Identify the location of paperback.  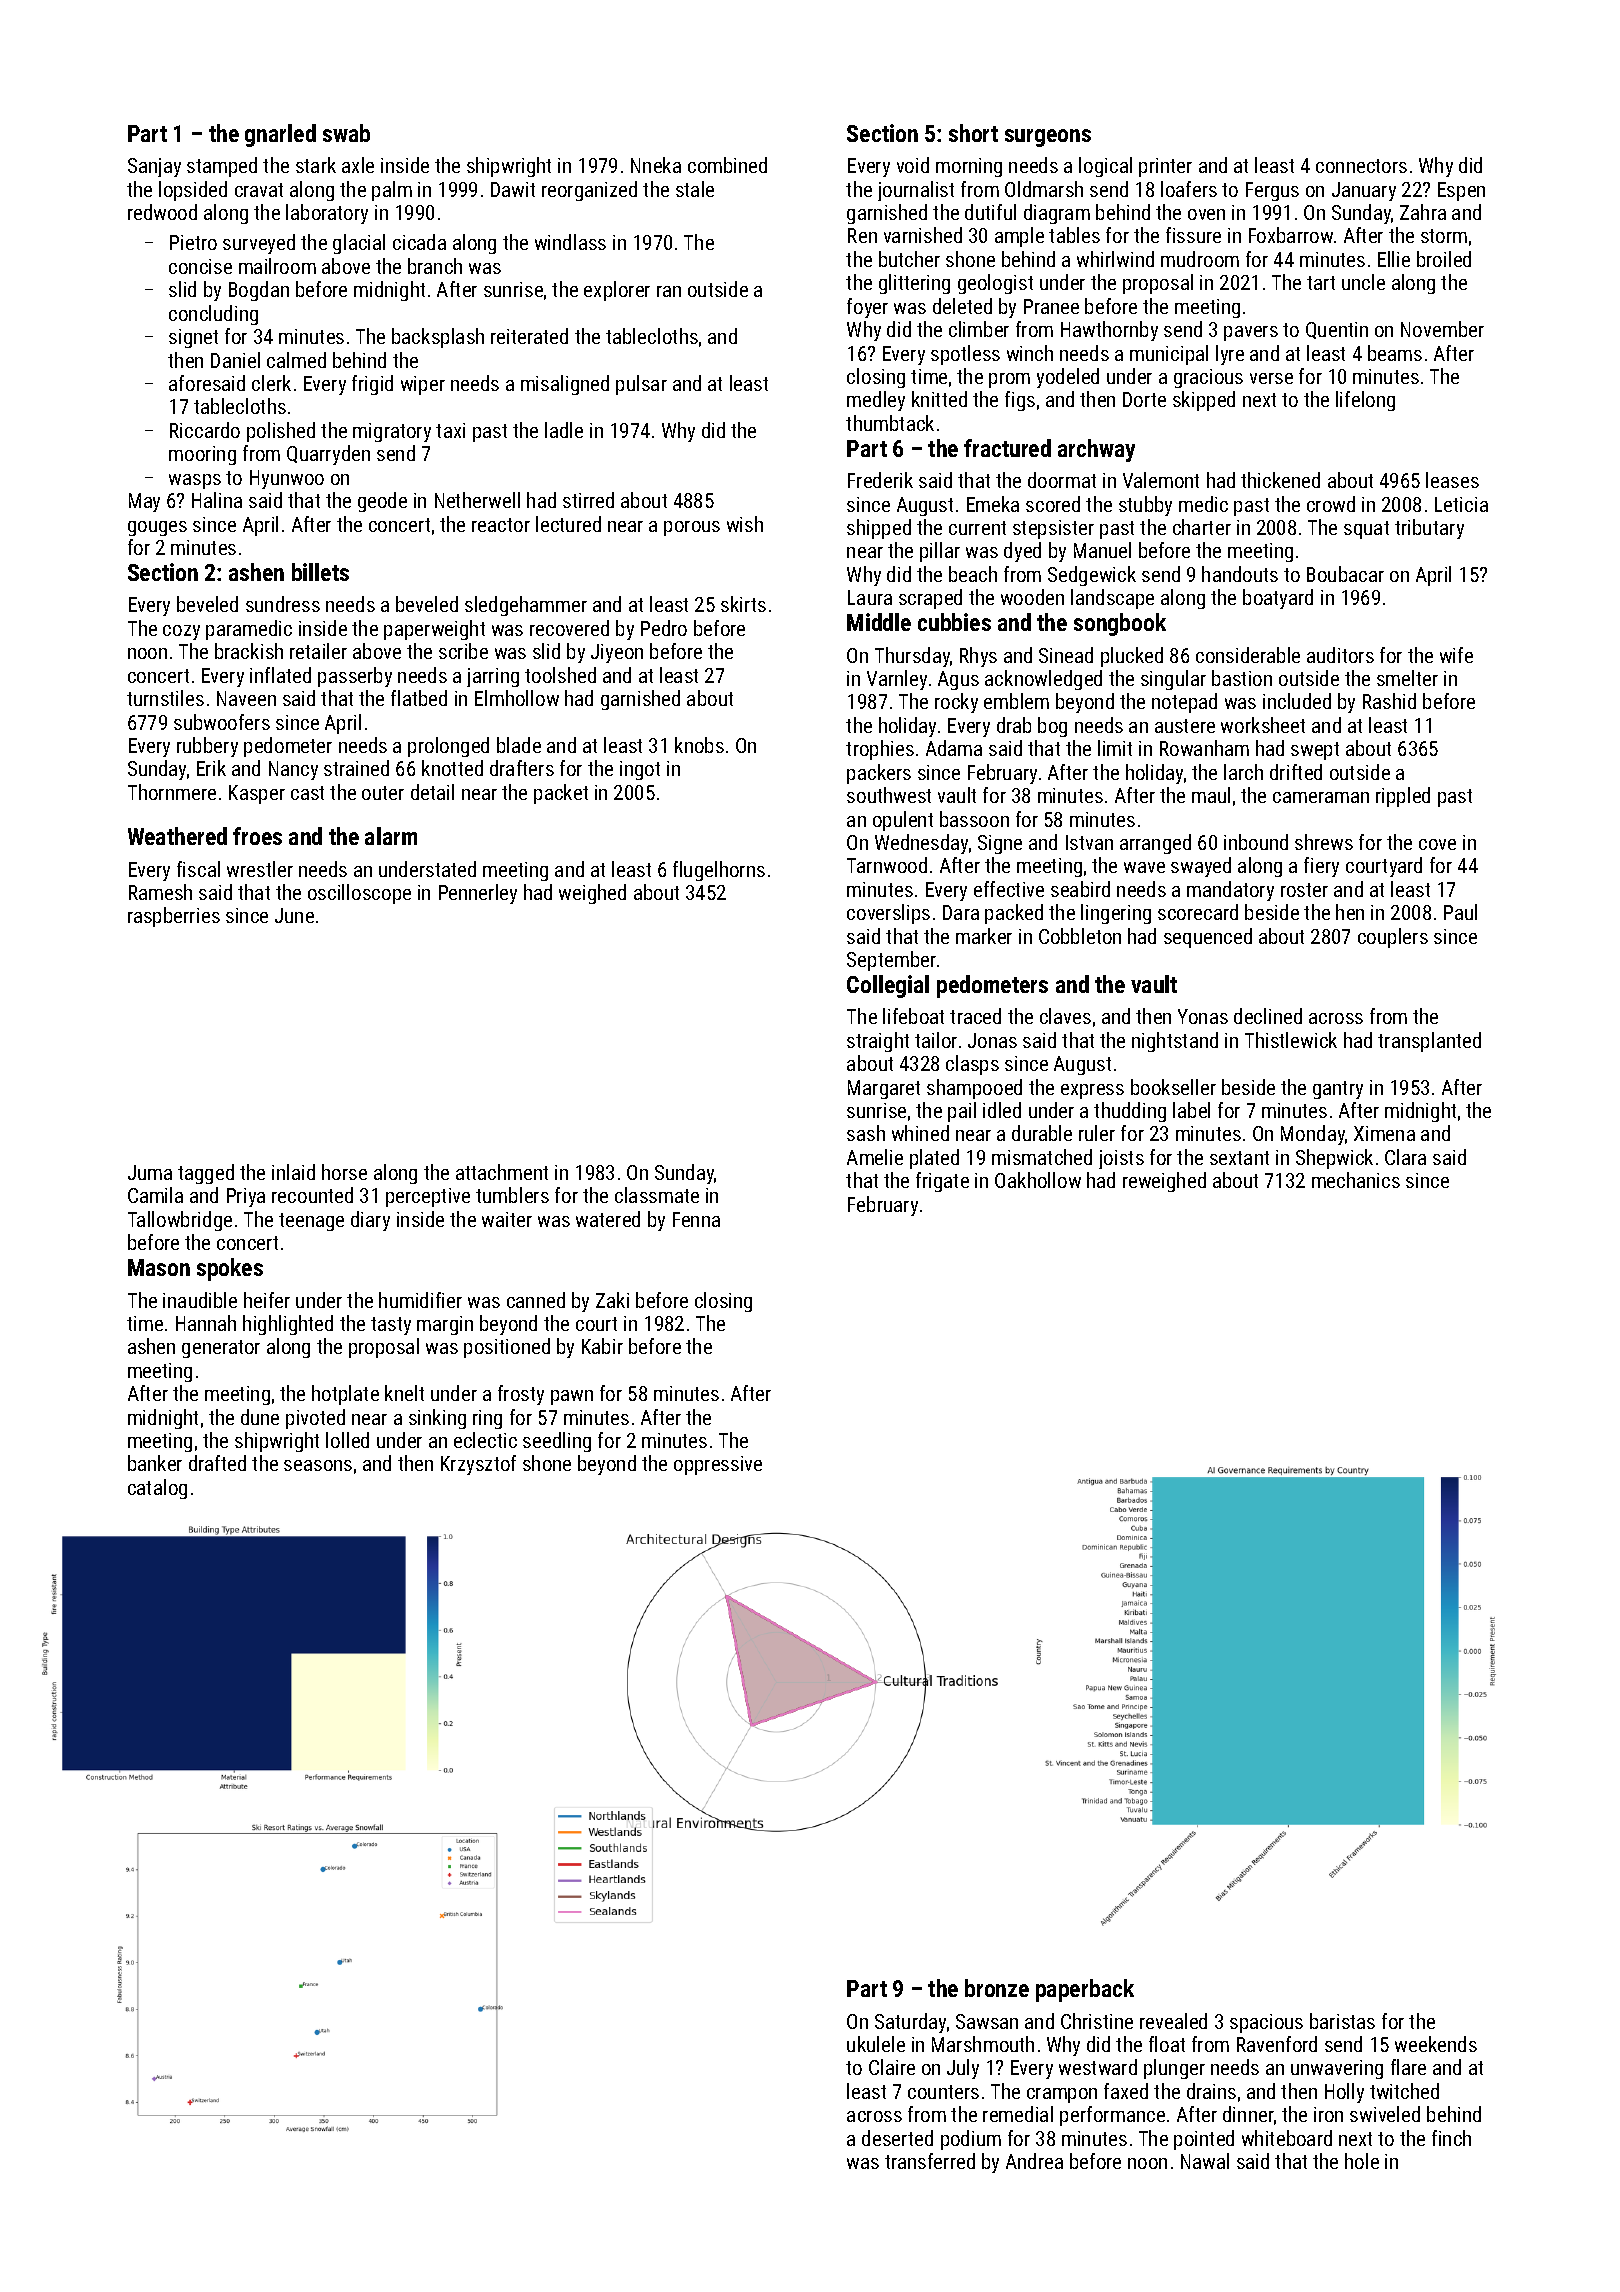
(1085, 1990).
